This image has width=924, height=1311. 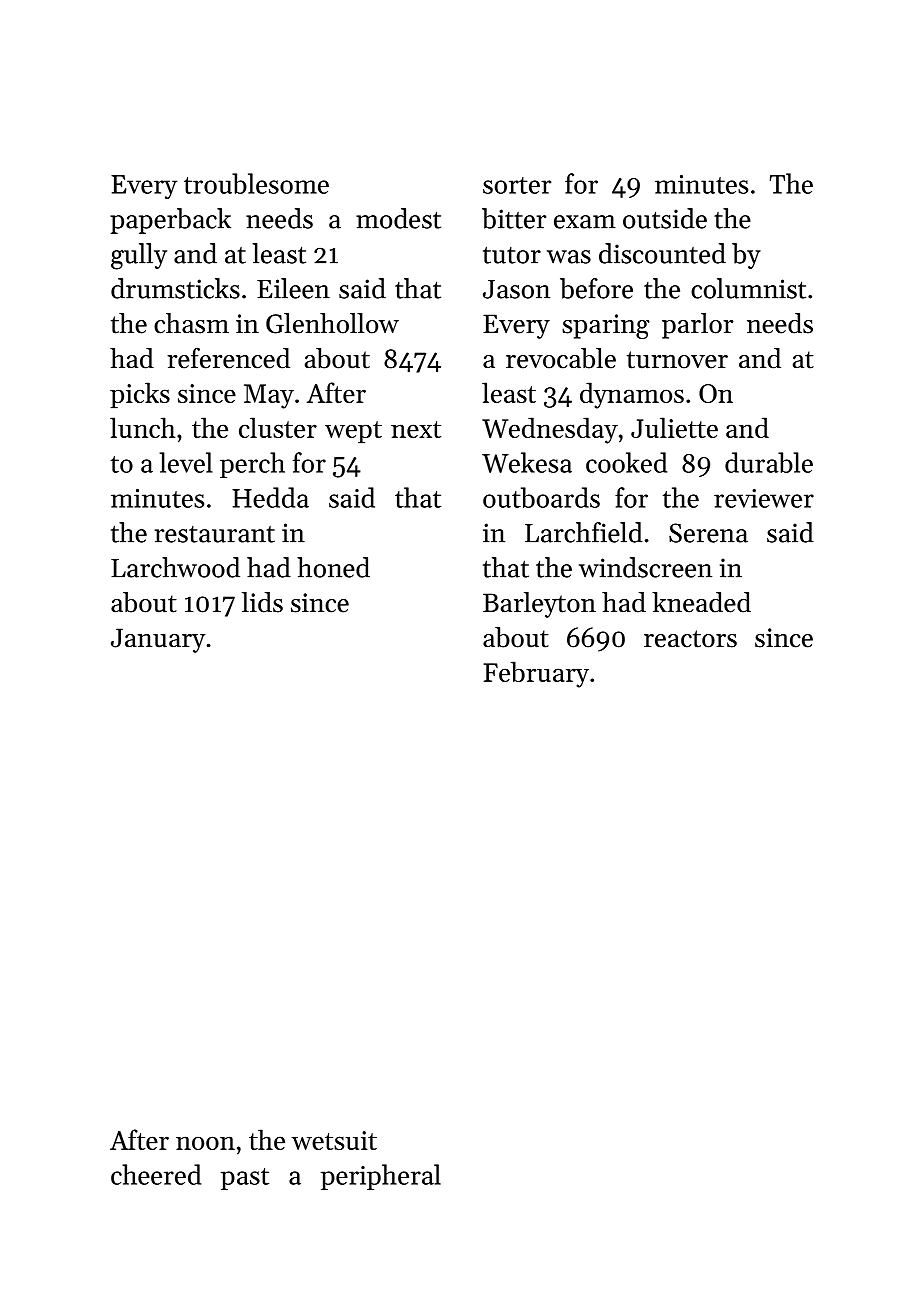 What do you see at coordinates (334, 1140) in the image?
I see `wetsuit` at bounding box center [334, 1140].
